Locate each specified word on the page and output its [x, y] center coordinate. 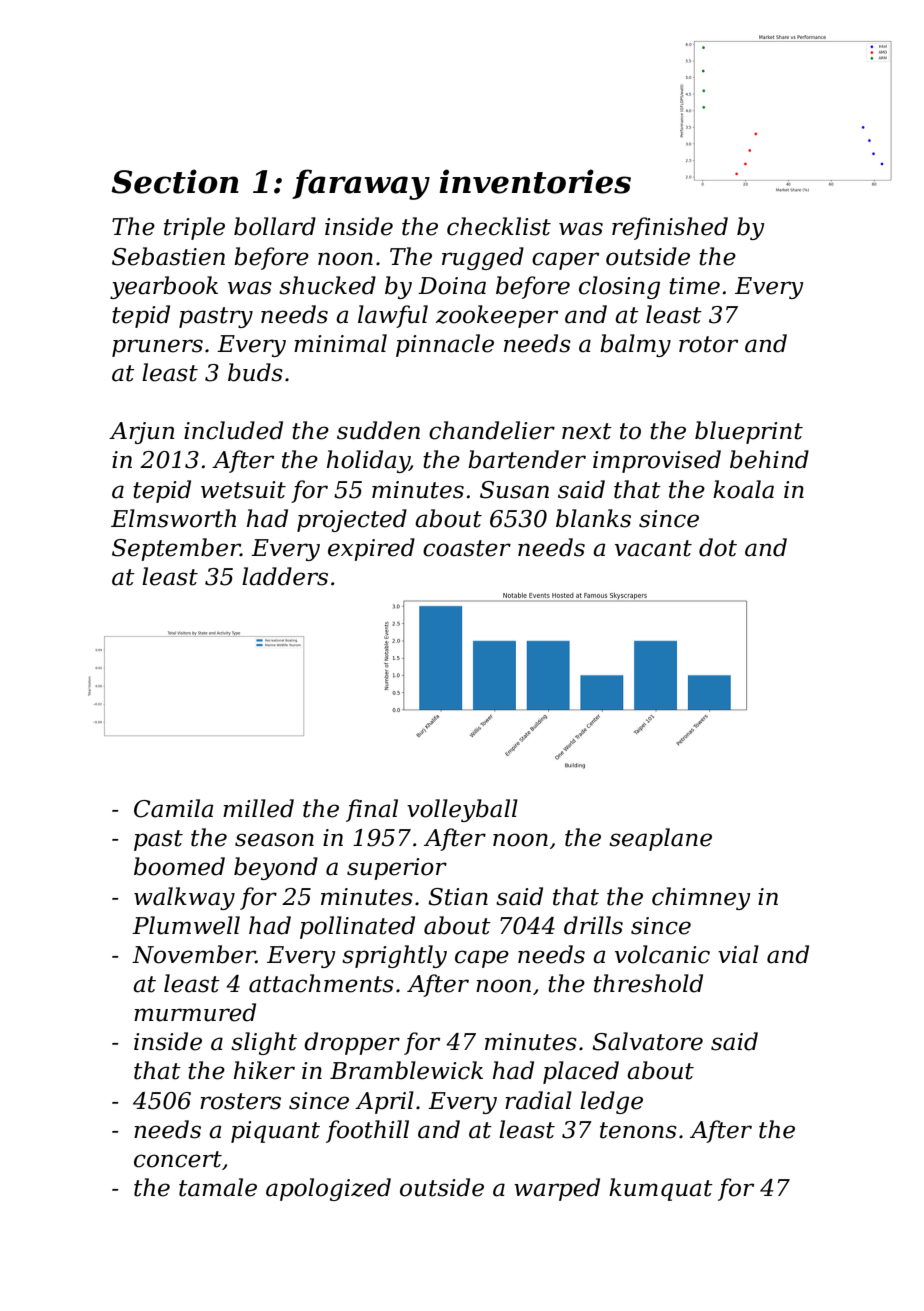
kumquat [661, 1189]
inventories [535, 181]
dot [718, 547]
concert [178, 1159]
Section [175, 181]
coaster [467, 548]
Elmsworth [173, 518]
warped [557, 1189]
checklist [499, 226]
